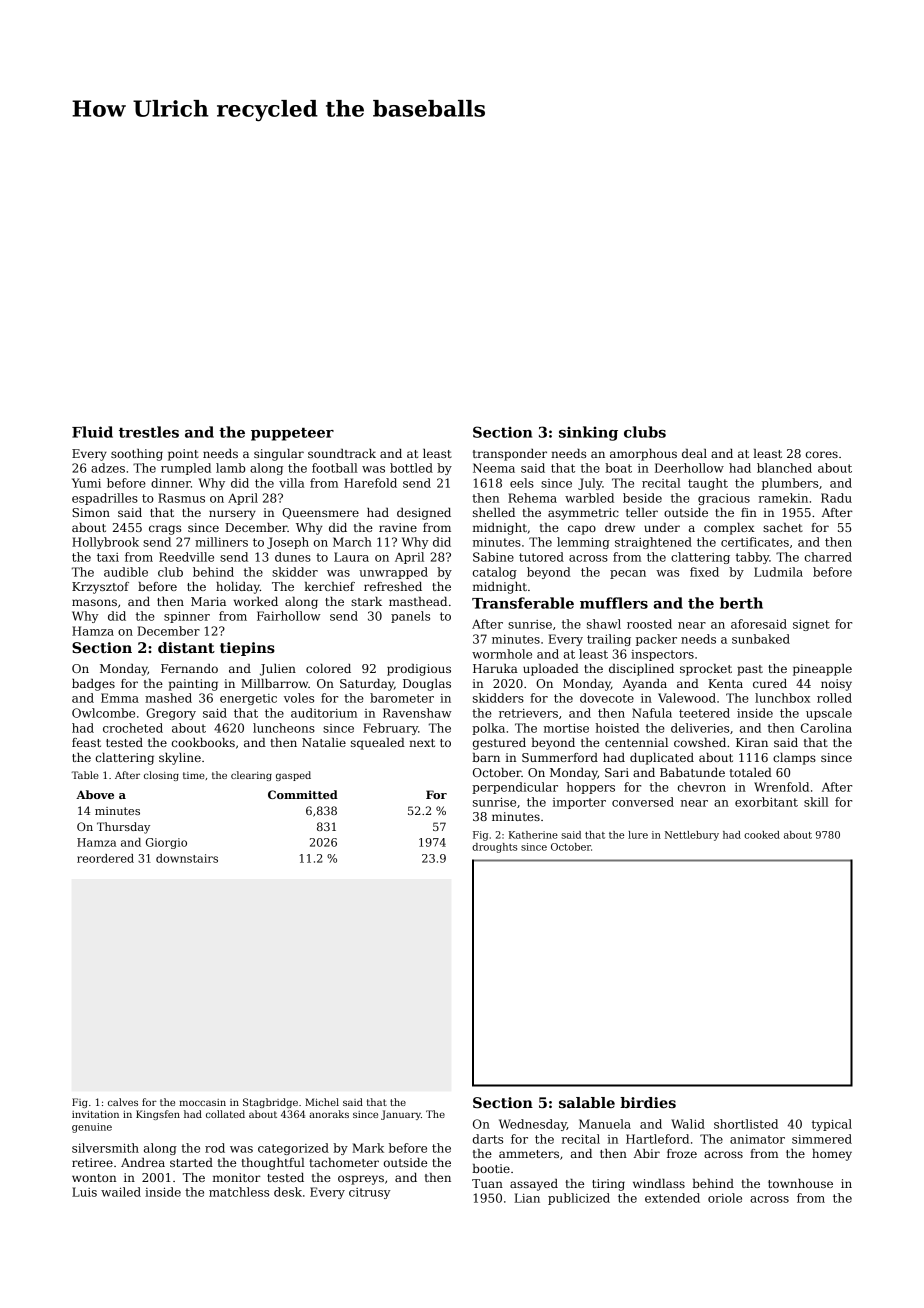 This page has height=1308, width=924. I want to click on droughts, so click(494, 848).
